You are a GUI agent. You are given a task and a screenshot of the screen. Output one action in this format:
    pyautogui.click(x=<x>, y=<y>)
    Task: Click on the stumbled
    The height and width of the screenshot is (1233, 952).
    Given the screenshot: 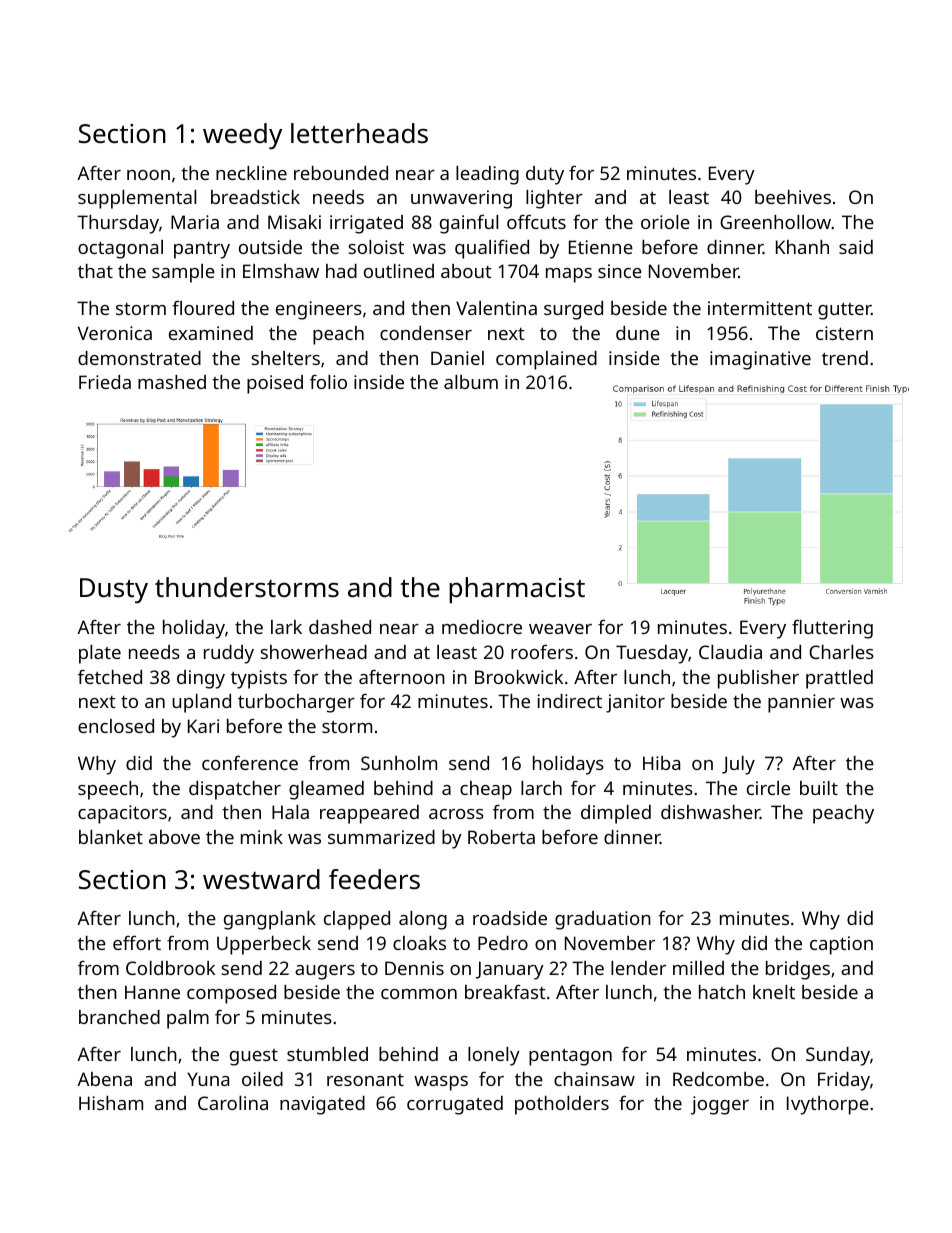 What is the action you would take?
    pyautogui.click(x=327, y=1054)
